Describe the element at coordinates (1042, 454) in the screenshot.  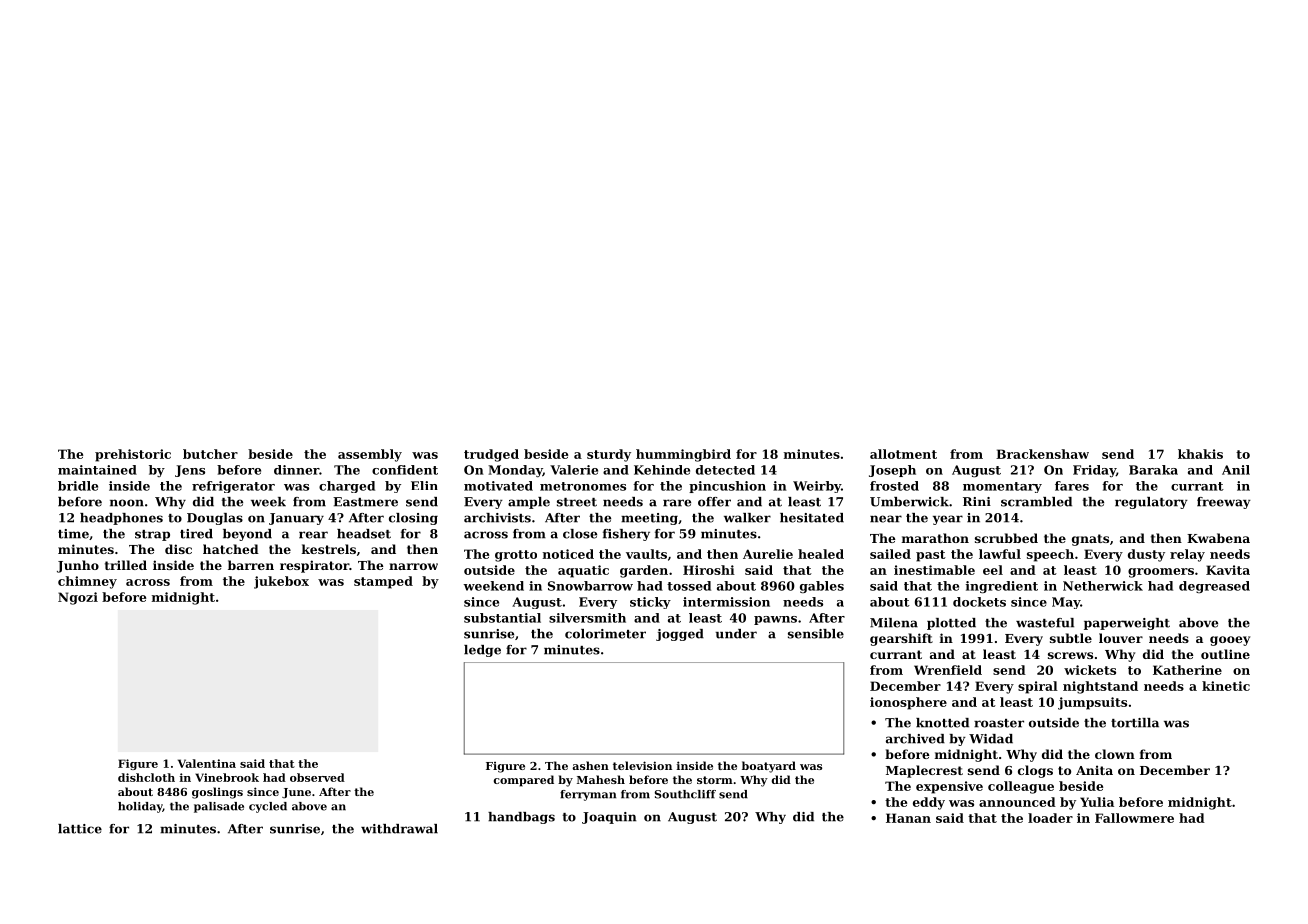
I see `Brackenshaw` at that location.
